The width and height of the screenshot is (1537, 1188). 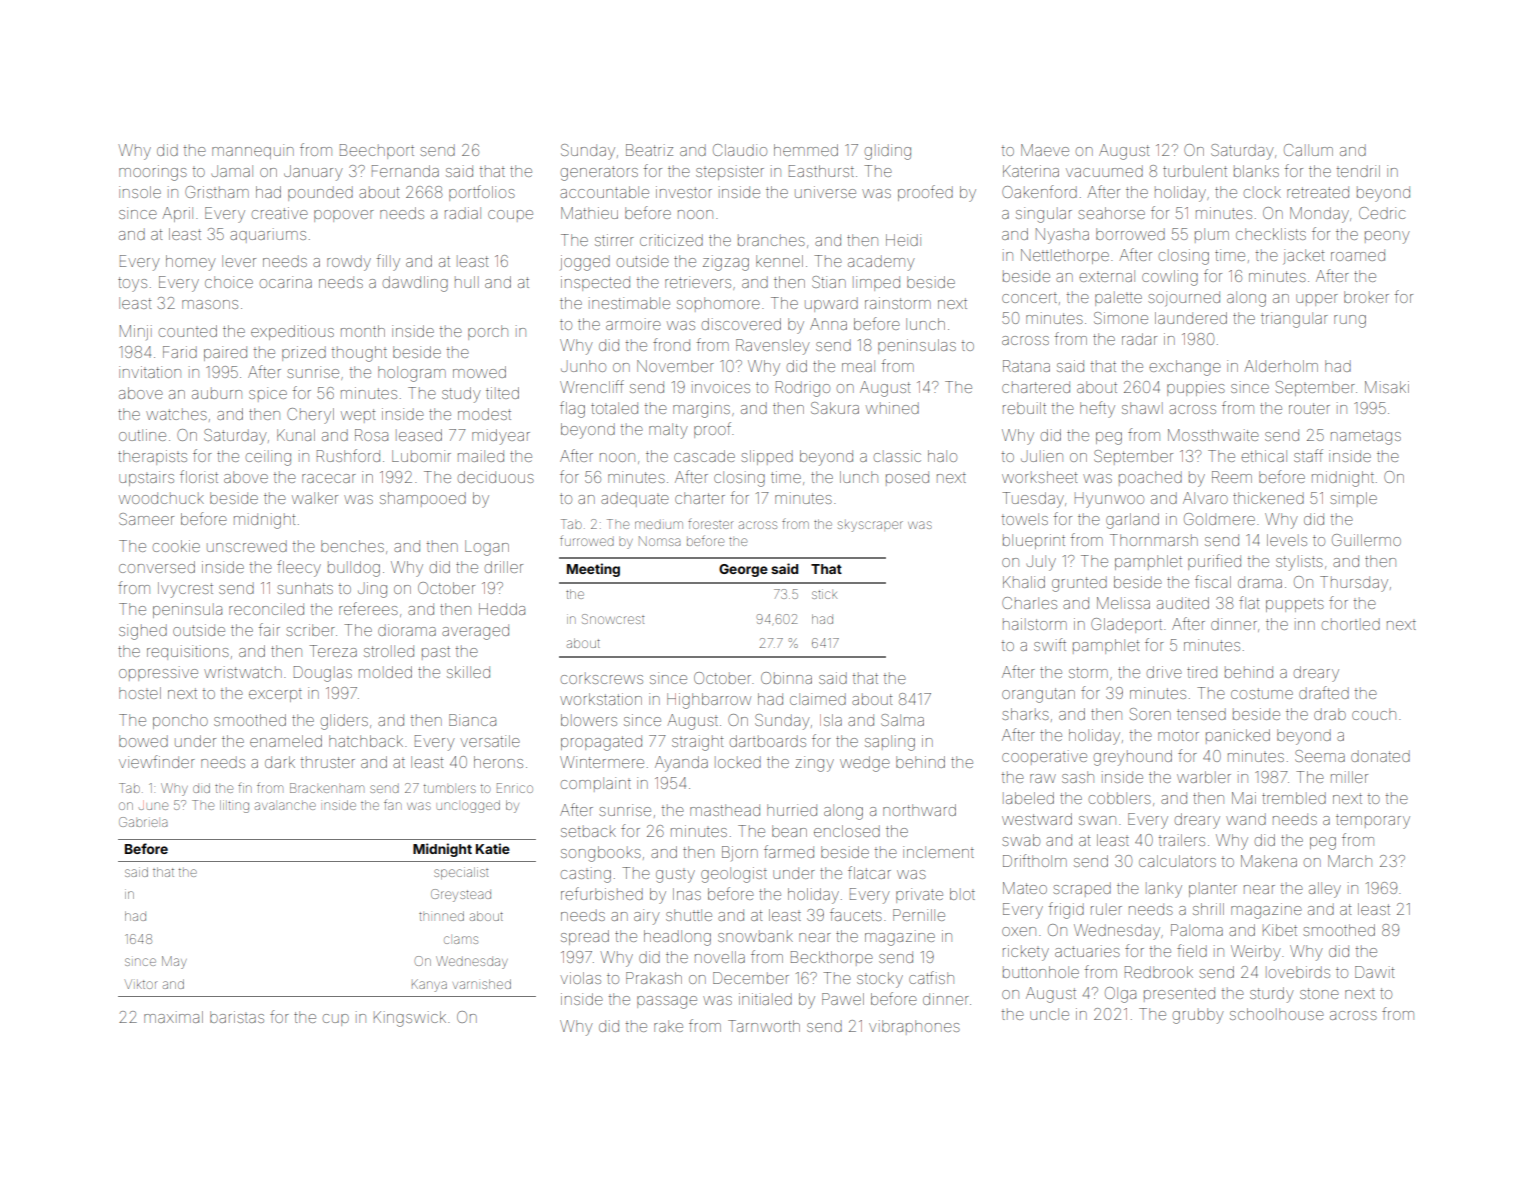 I want to click on nametags, so click(x=1366, y=438).
